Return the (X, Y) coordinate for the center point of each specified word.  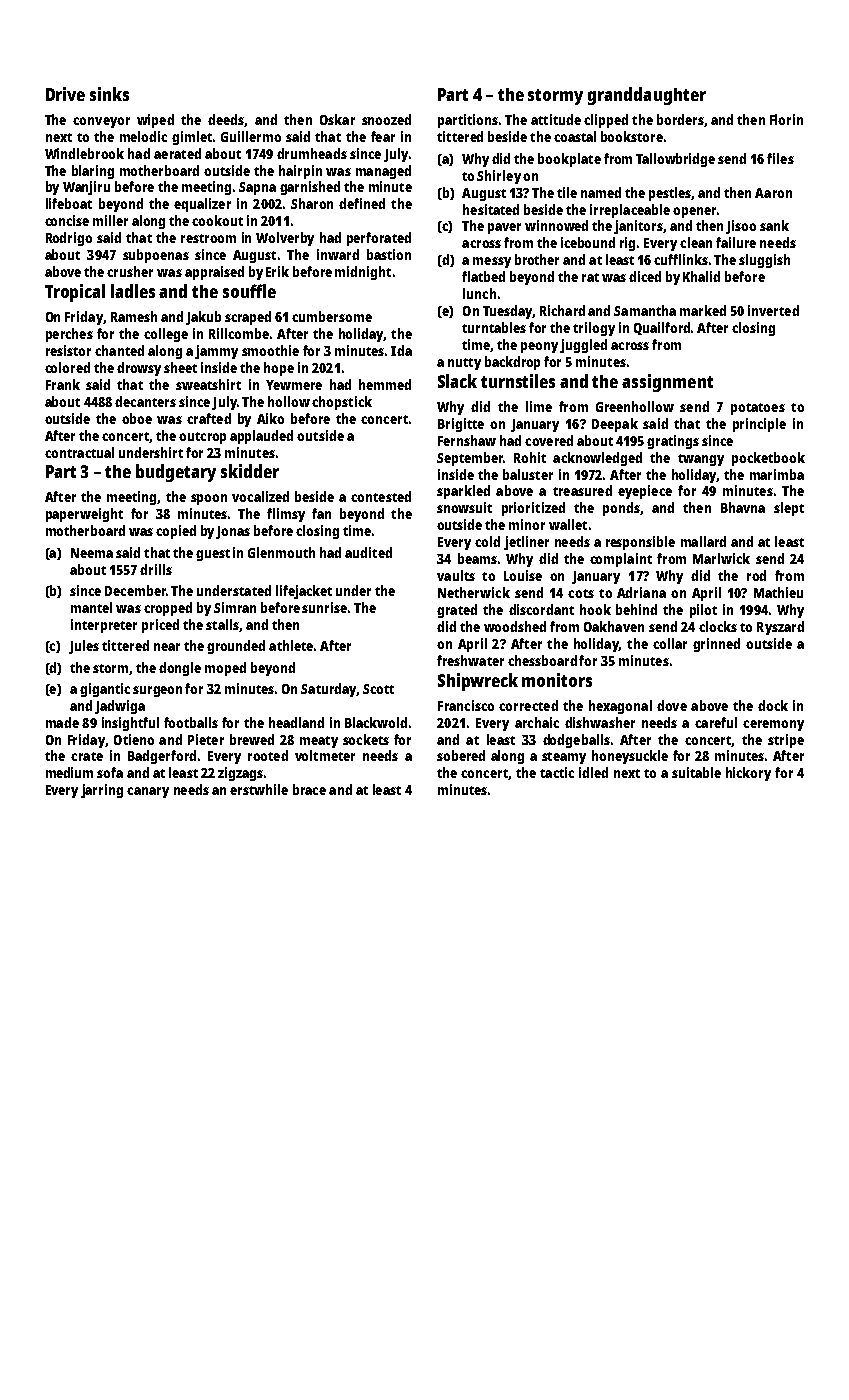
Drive (65, 94)
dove (672, 705)
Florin (786, 119)
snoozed (386, 119)
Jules (84, 647)
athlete (291, 645)
